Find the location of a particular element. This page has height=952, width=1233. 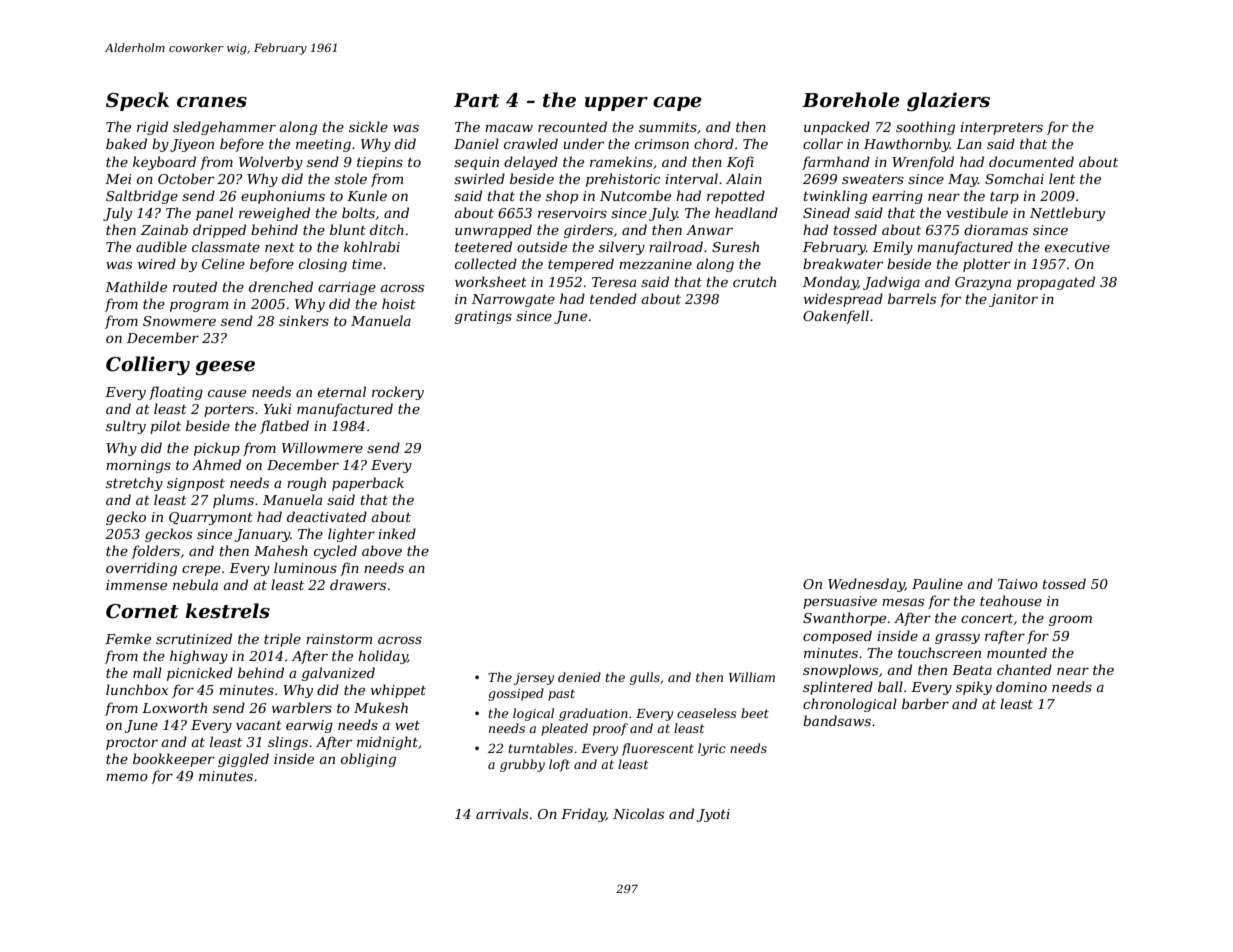

sledgehammer is located at coordinates (224, 128).
